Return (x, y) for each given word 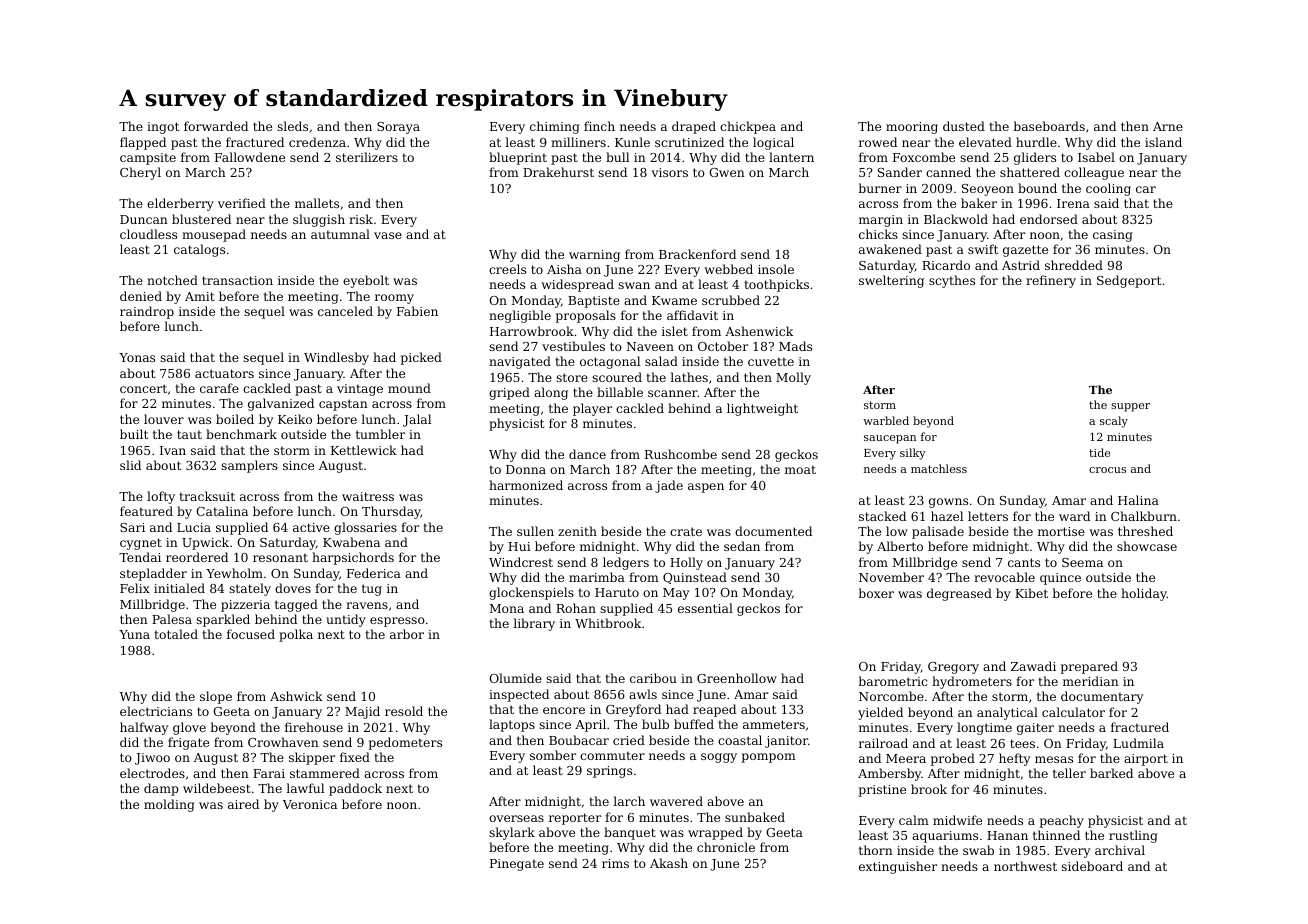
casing (1113, 236)
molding (169, 805)
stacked (882, 516)
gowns (948, 503)
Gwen (727, 172)
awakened (890, 249)
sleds (292, 126)
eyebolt (366, 281)
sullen (535, 531)
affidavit (692, 315)
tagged (296, 605)
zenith (577, 531)
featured (146, 511)
